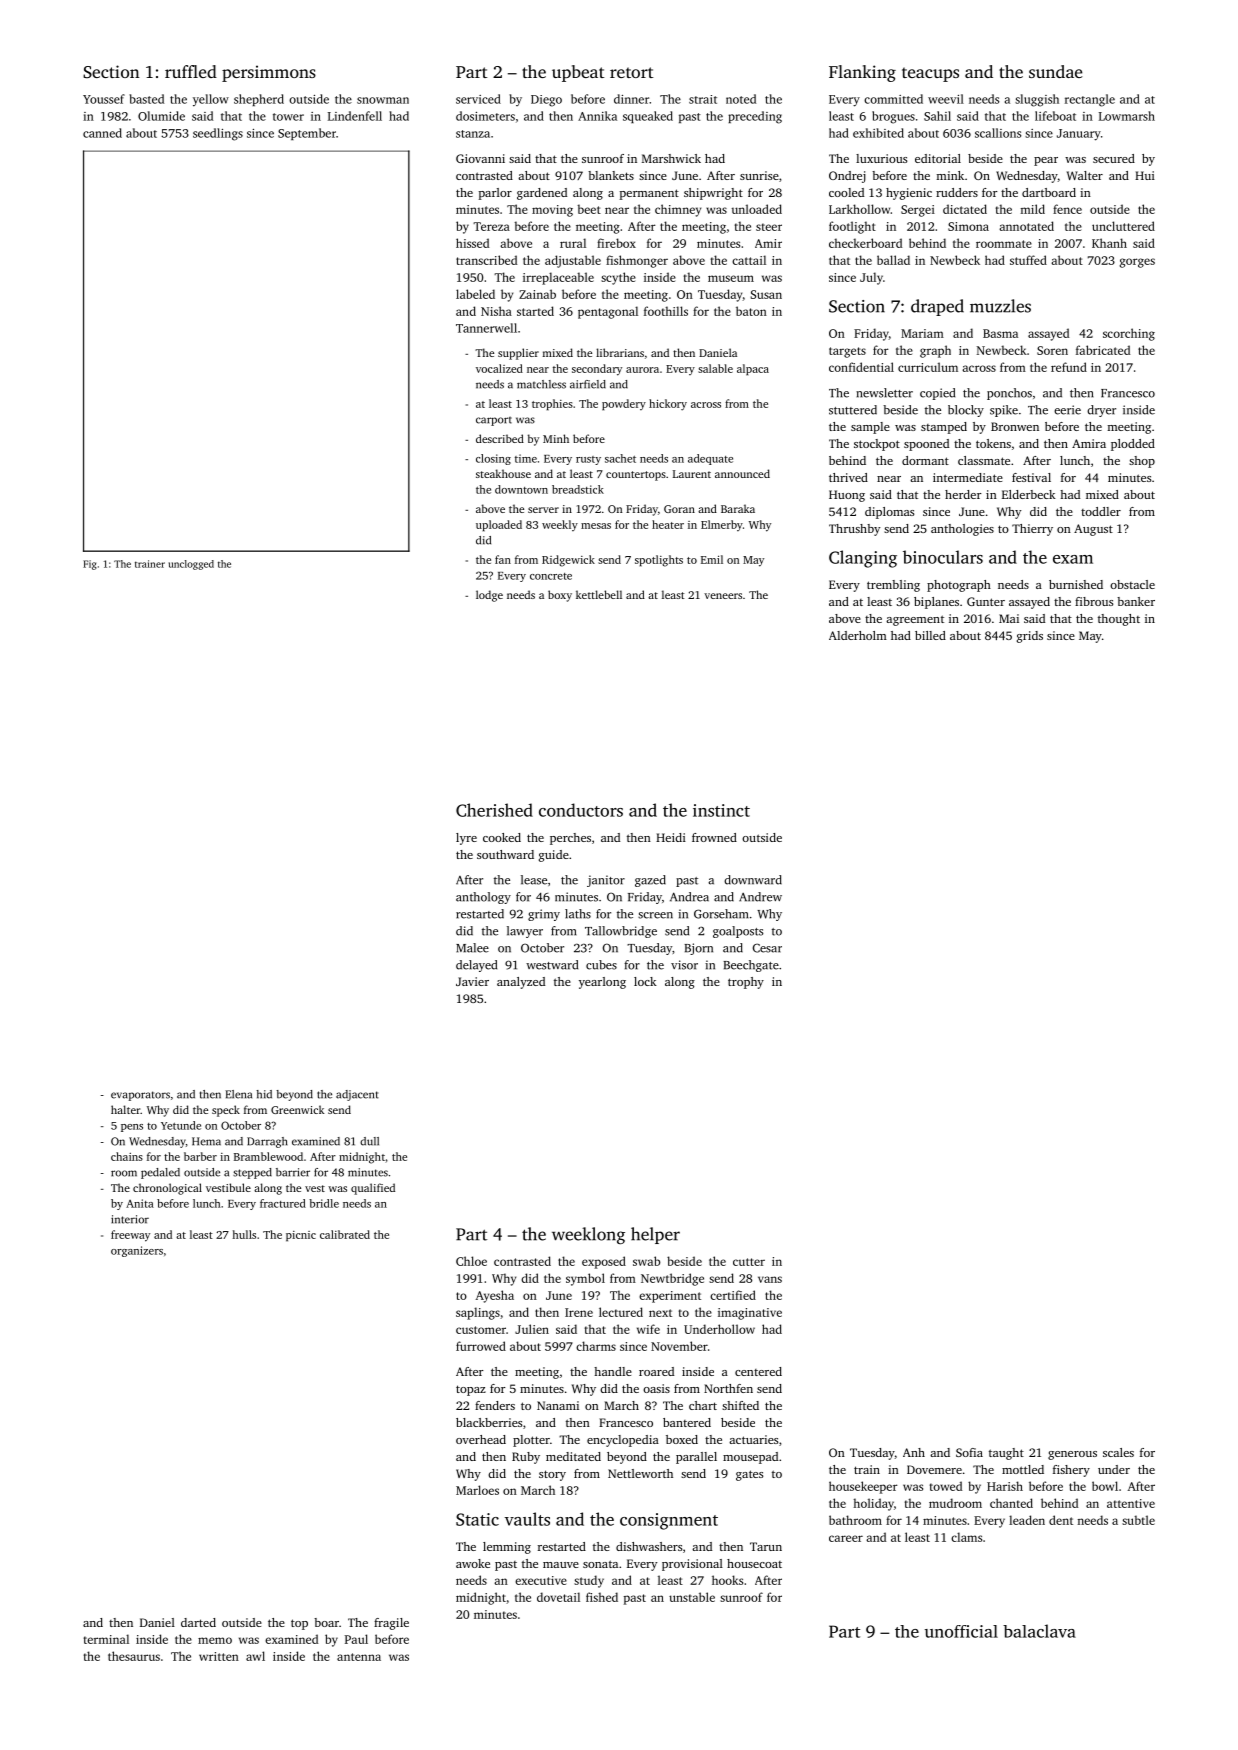  I want to click on meditated, so click(573, 1456).
